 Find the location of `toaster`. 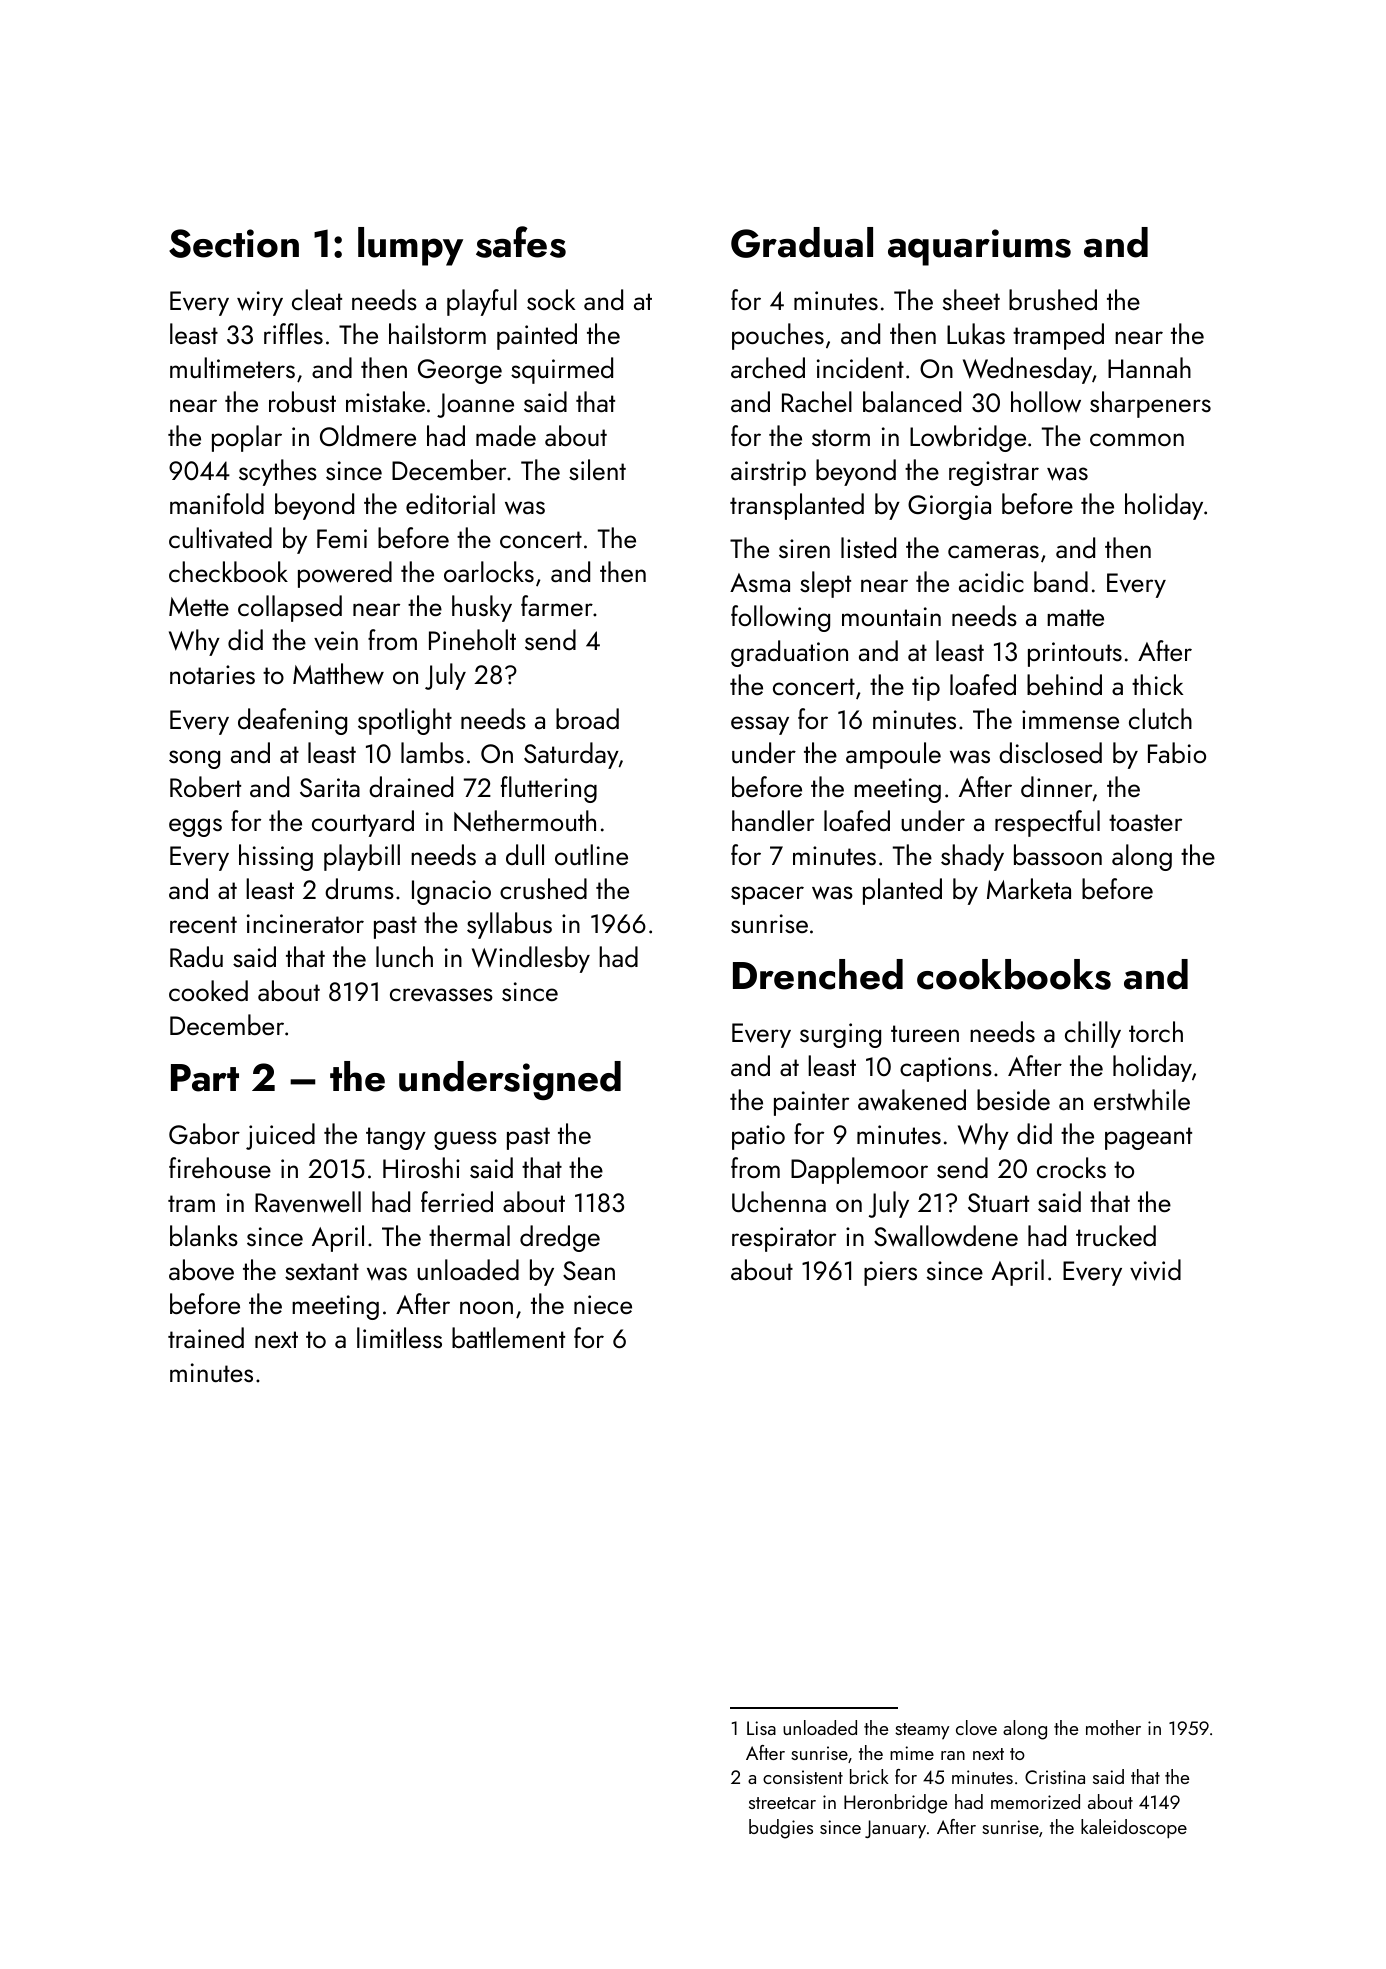

toaster is located at coordinates (1145, 822).
